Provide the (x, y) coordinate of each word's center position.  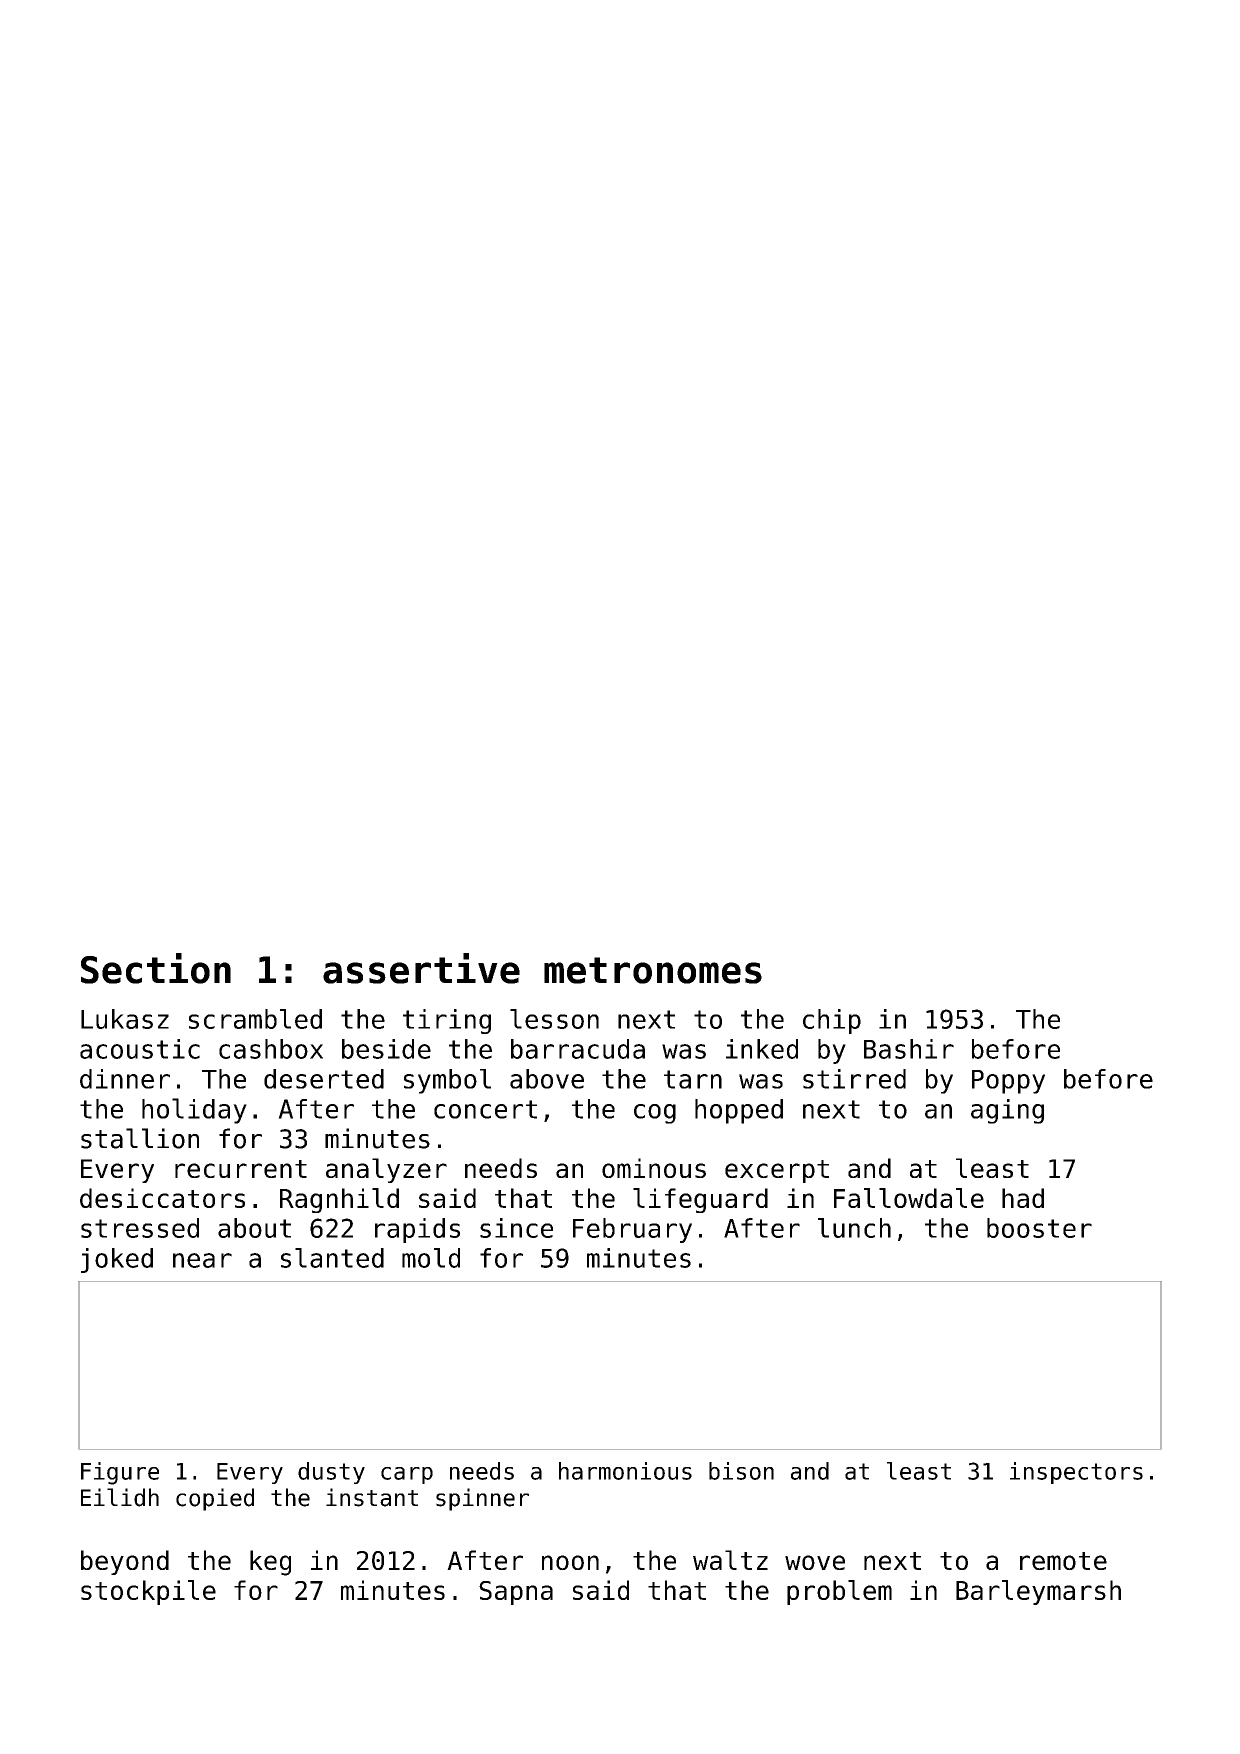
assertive (421, 968)
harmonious (625, 1471)
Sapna (516, 1593)
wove (815, 1562)
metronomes (653, 970)
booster (1039, 1228)
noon (570, 1562)
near (202, 1260)
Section (156, 968)
